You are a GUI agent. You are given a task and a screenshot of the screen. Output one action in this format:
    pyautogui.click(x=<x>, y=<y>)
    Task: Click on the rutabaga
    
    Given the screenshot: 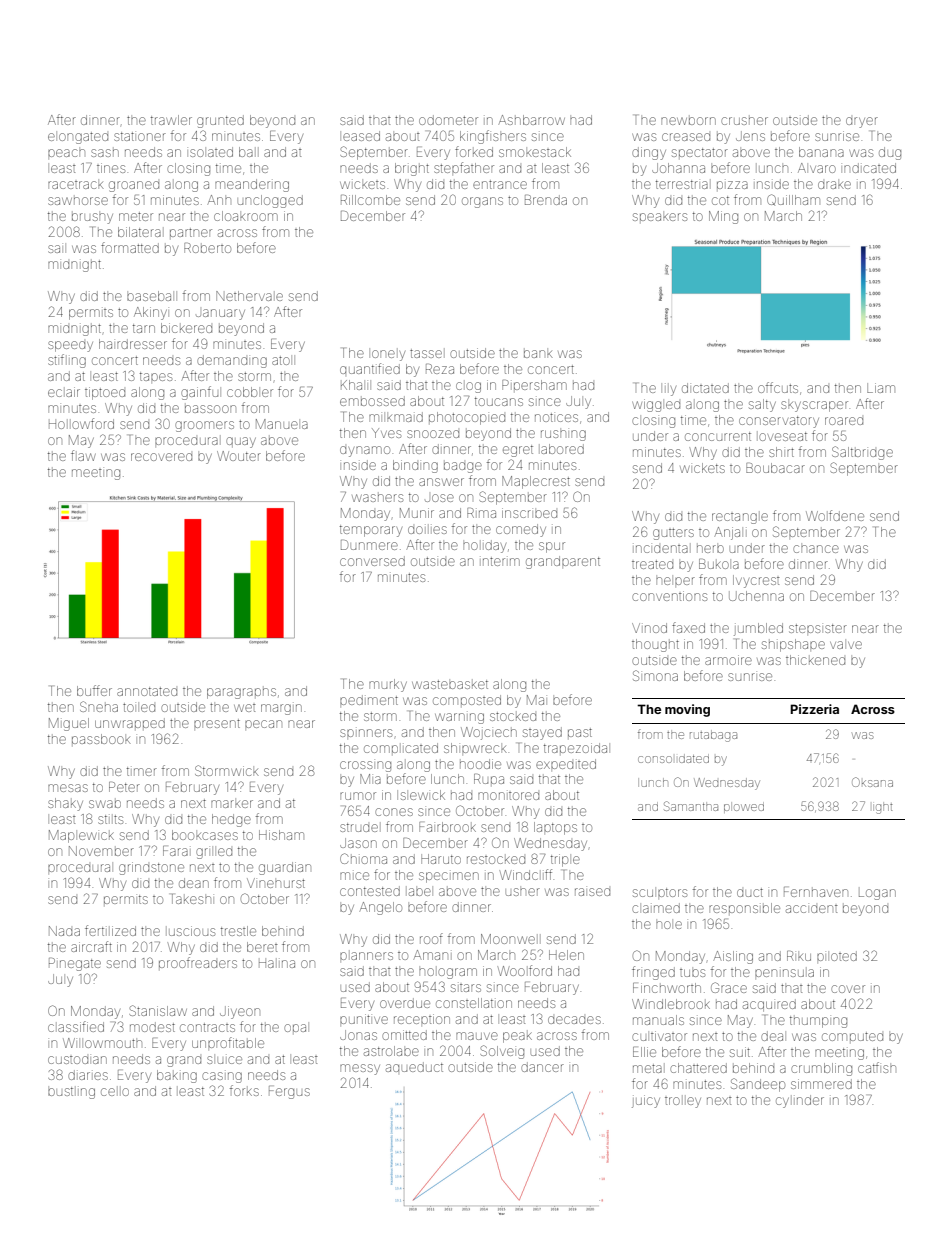 What is the action you would take?
    pyautogui.click(x=713, y=736)
